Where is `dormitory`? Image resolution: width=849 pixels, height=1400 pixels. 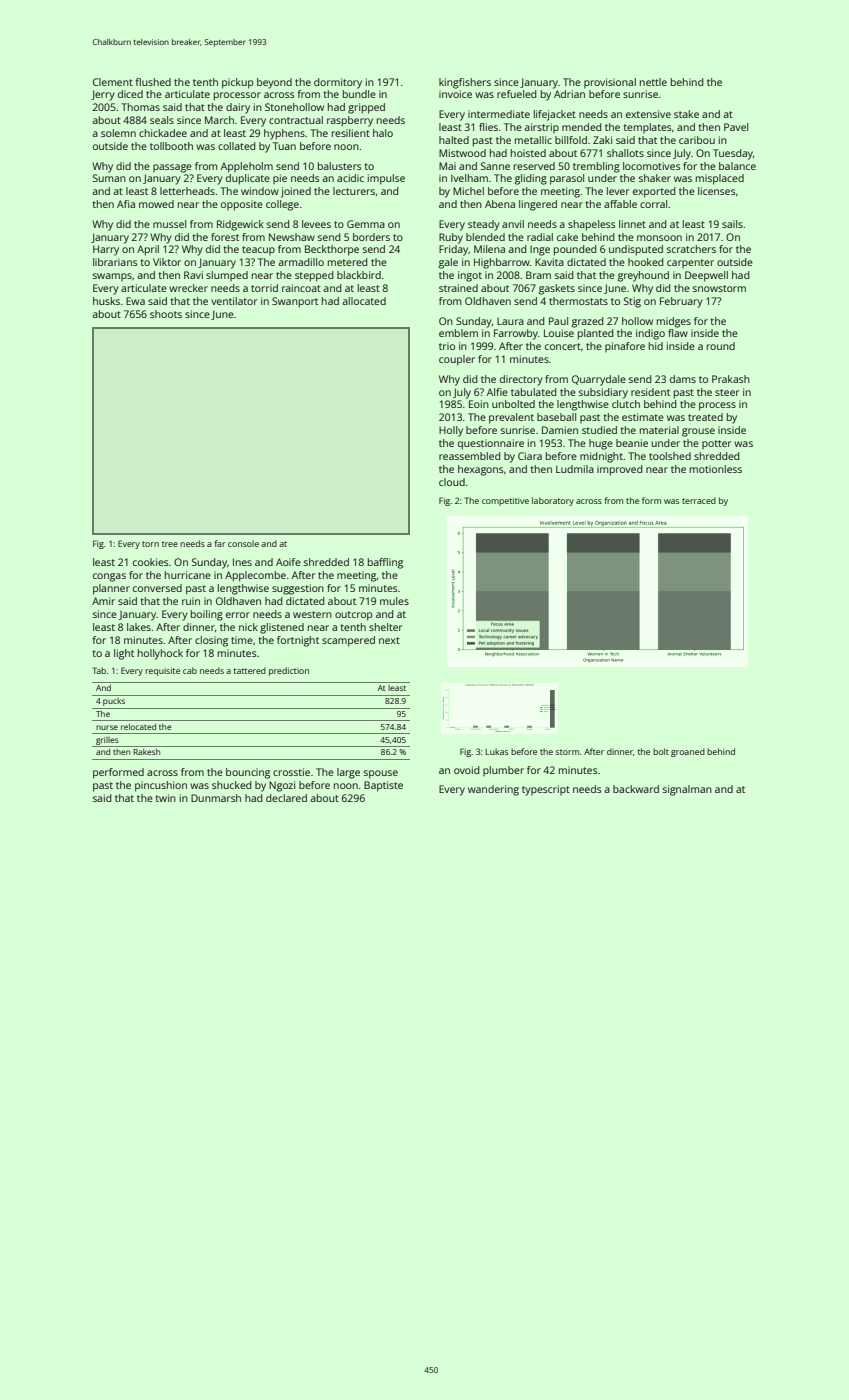 dormitory is located at coordinates (338, 83).
